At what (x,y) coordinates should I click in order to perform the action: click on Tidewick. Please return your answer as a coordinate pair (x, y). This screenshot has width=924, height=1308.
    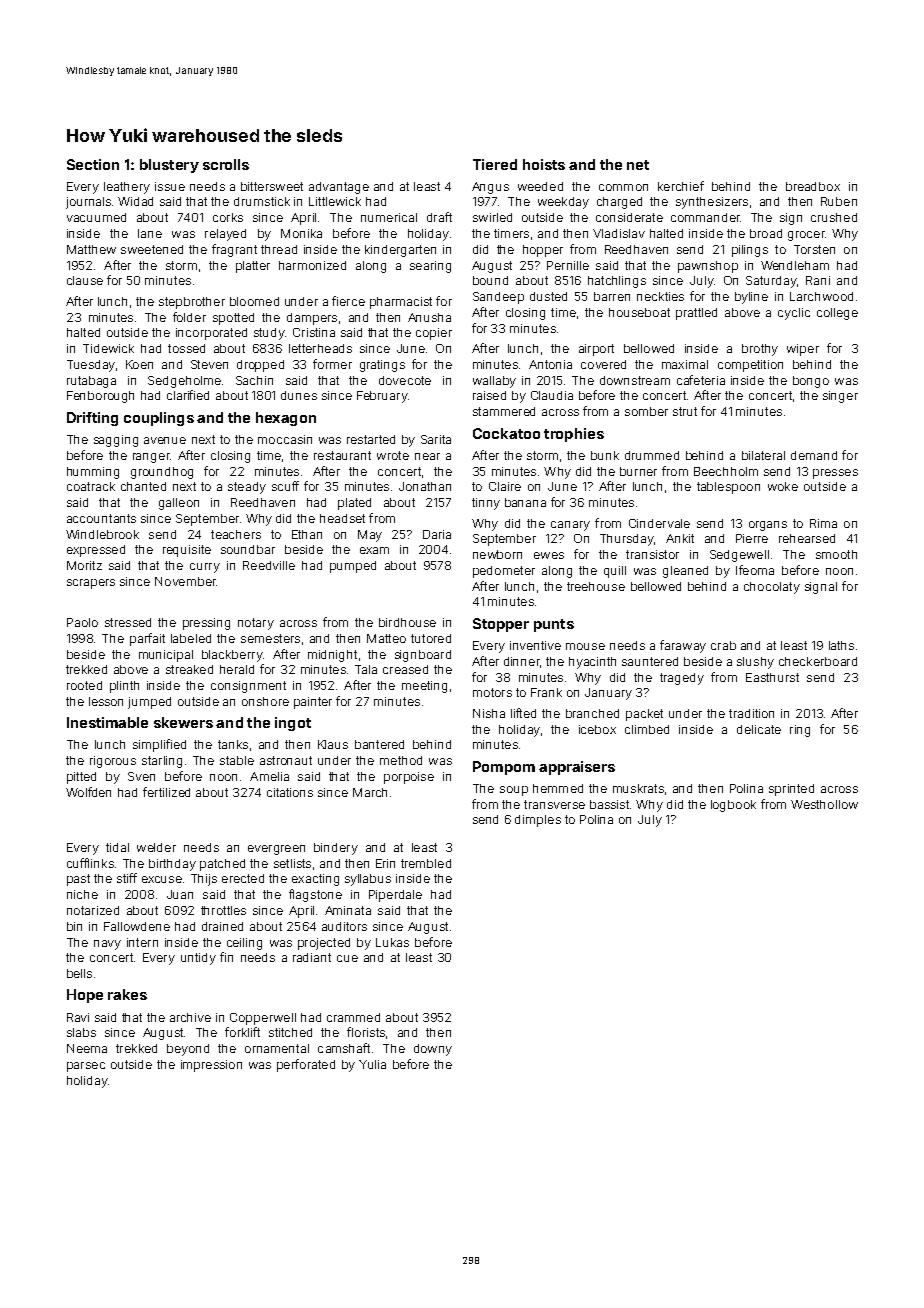
    Looking at the image, I should click on (108, 348).
